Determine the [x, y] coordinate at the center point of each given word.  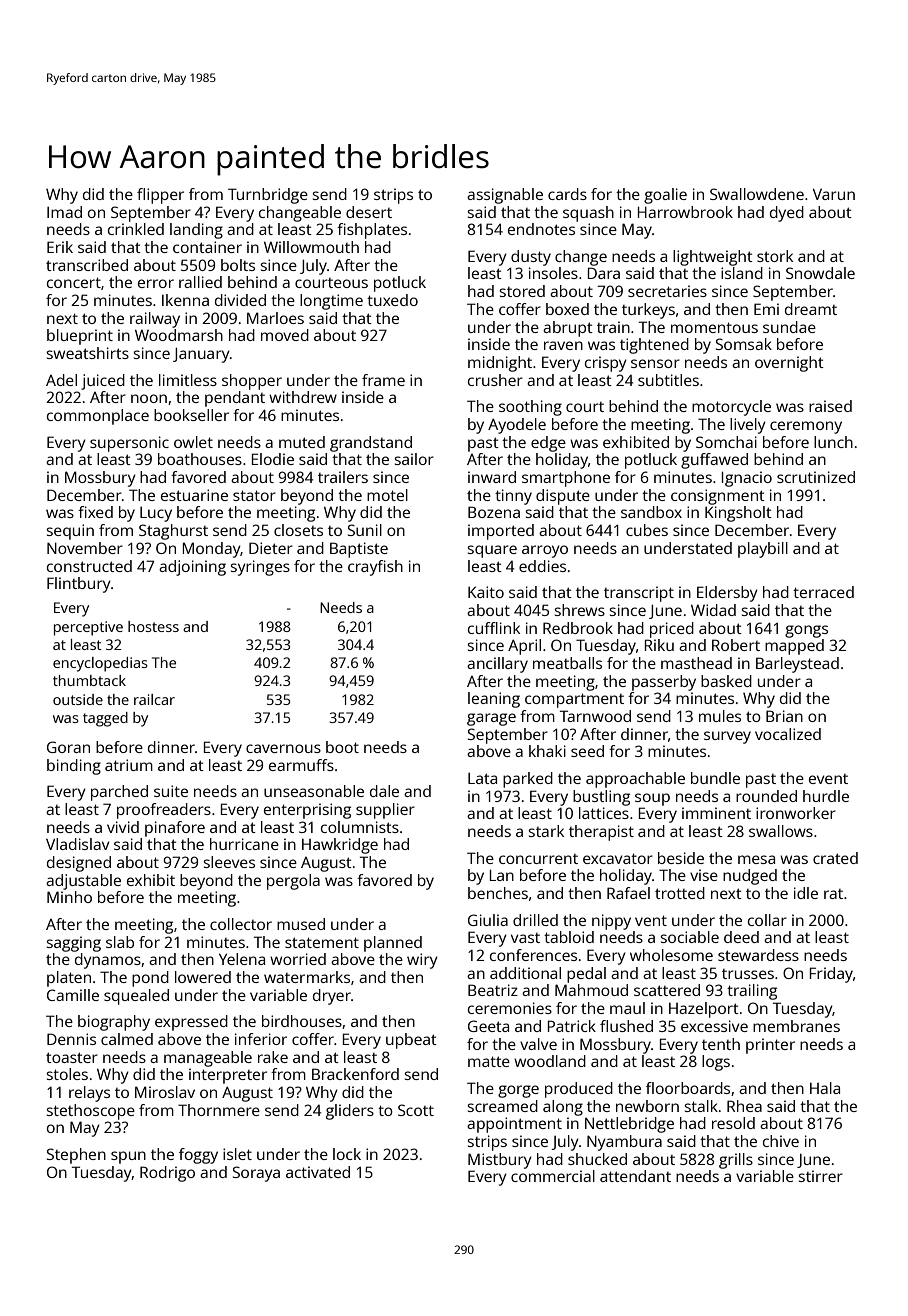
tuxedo [392, 300]
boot [342, 747]
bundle [715, 778]
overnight [789, 364]
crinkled [136, 229]
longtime [331, 302]
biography [114, 1023]
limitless [188, 380]
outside [78, 699]
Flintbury [79, 585]
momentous [714, 327]
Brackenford [355, 1074]
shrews [579, 610]
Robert [736, 645]
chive [781, 1141]
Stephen [76, 1156]
